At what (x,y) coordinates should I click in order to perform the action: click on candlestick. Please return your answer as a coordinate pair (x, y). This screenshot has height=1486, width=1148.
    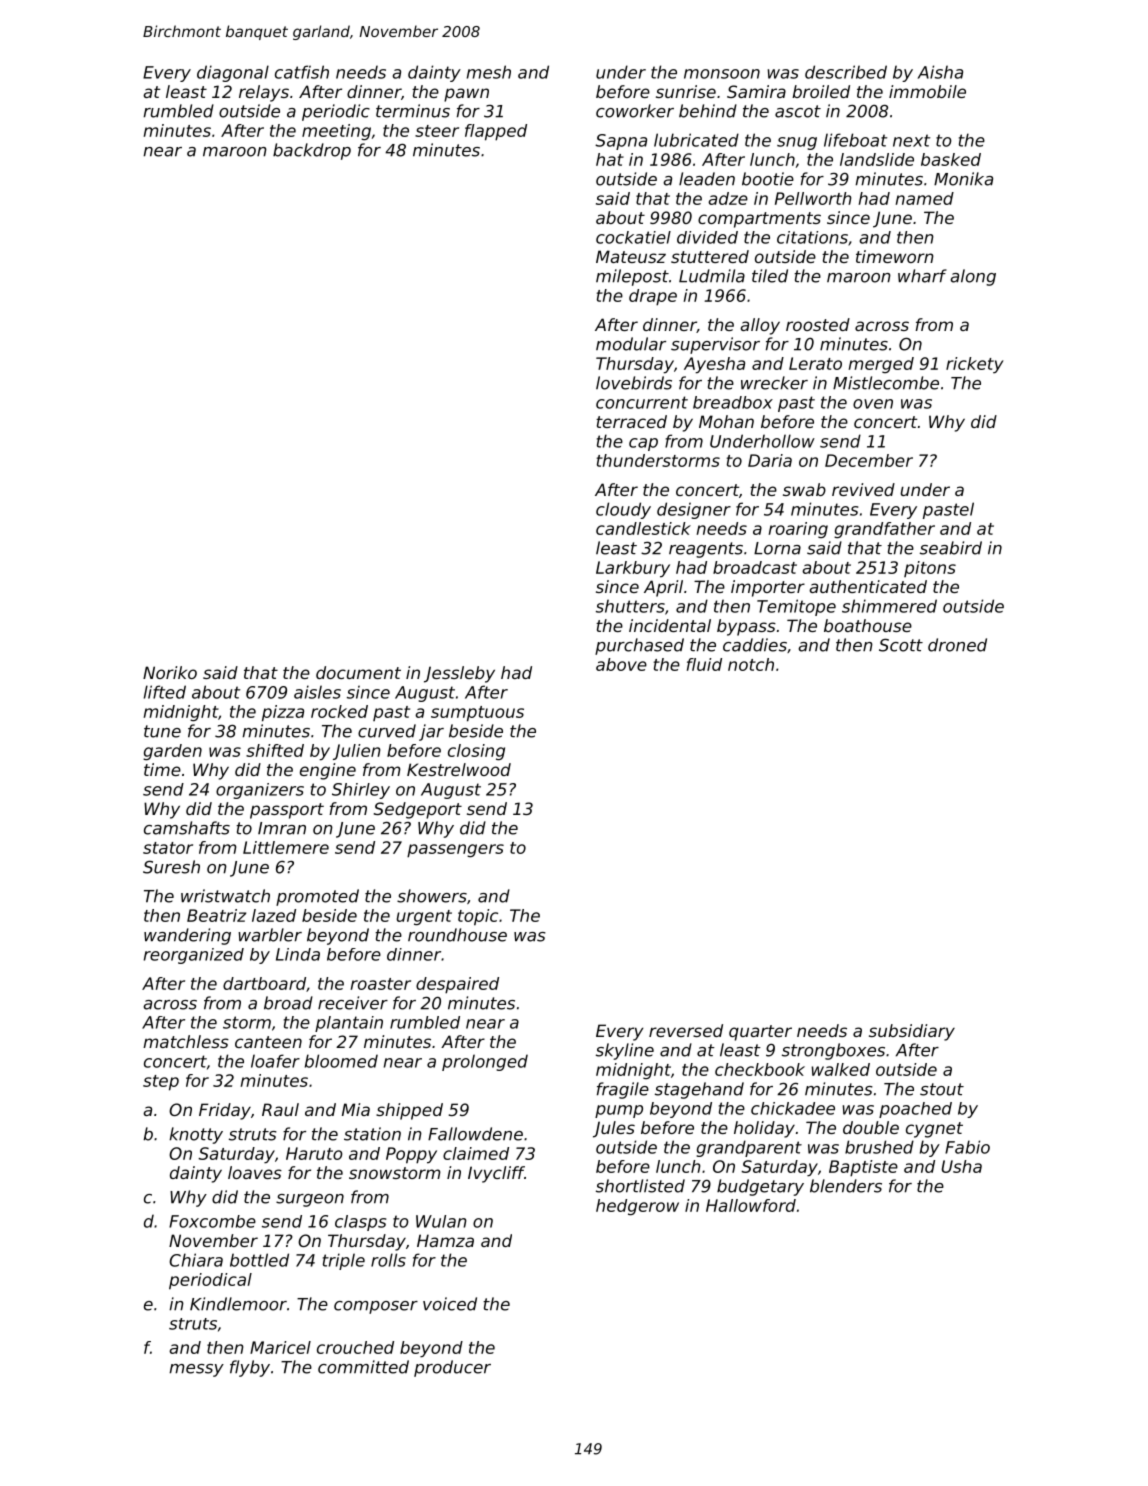
    Looking at the image, I should click on (643, 528).
